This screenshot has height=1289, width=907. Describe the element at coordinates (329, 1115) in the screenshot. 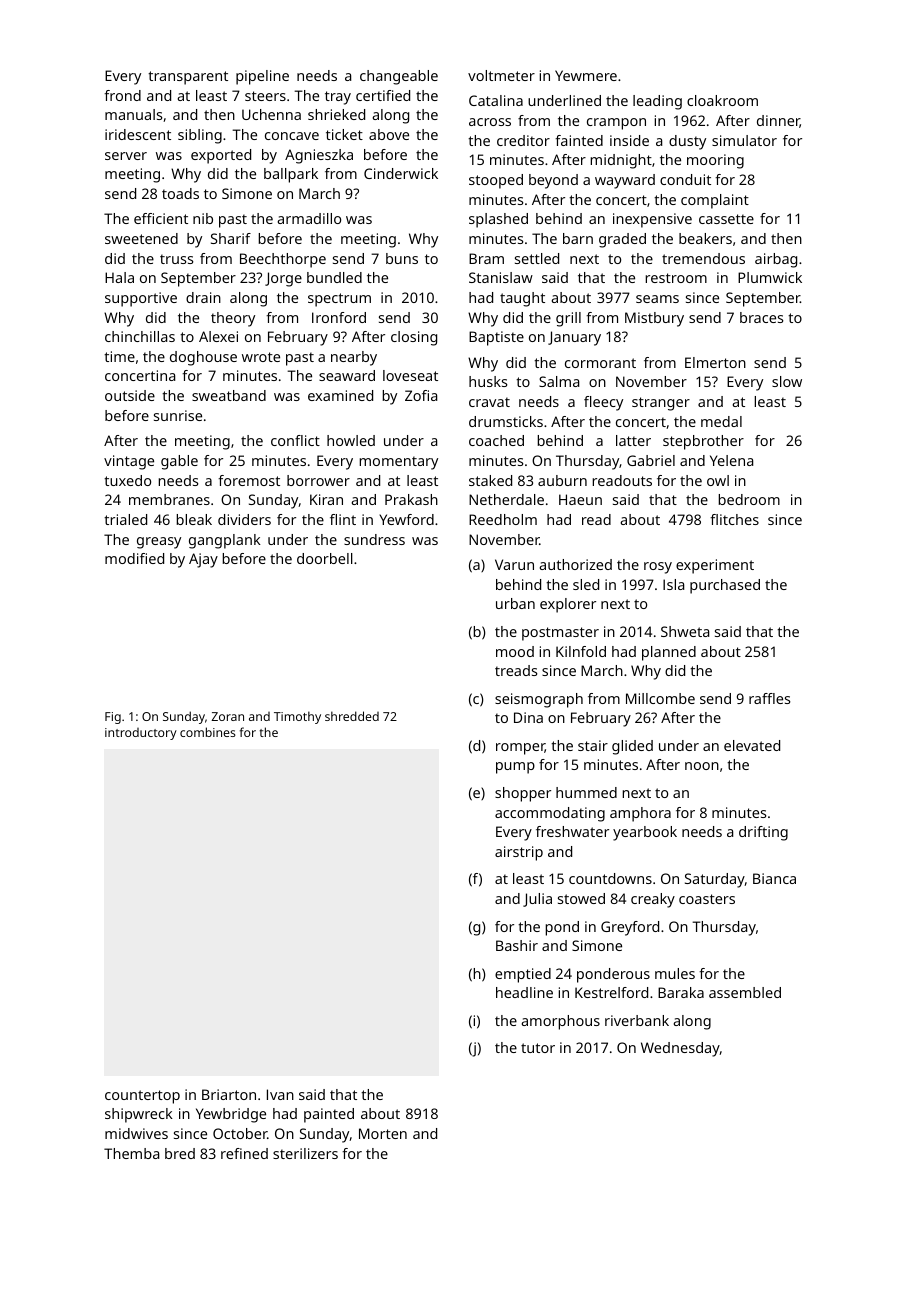

I see `painted` at that location.
